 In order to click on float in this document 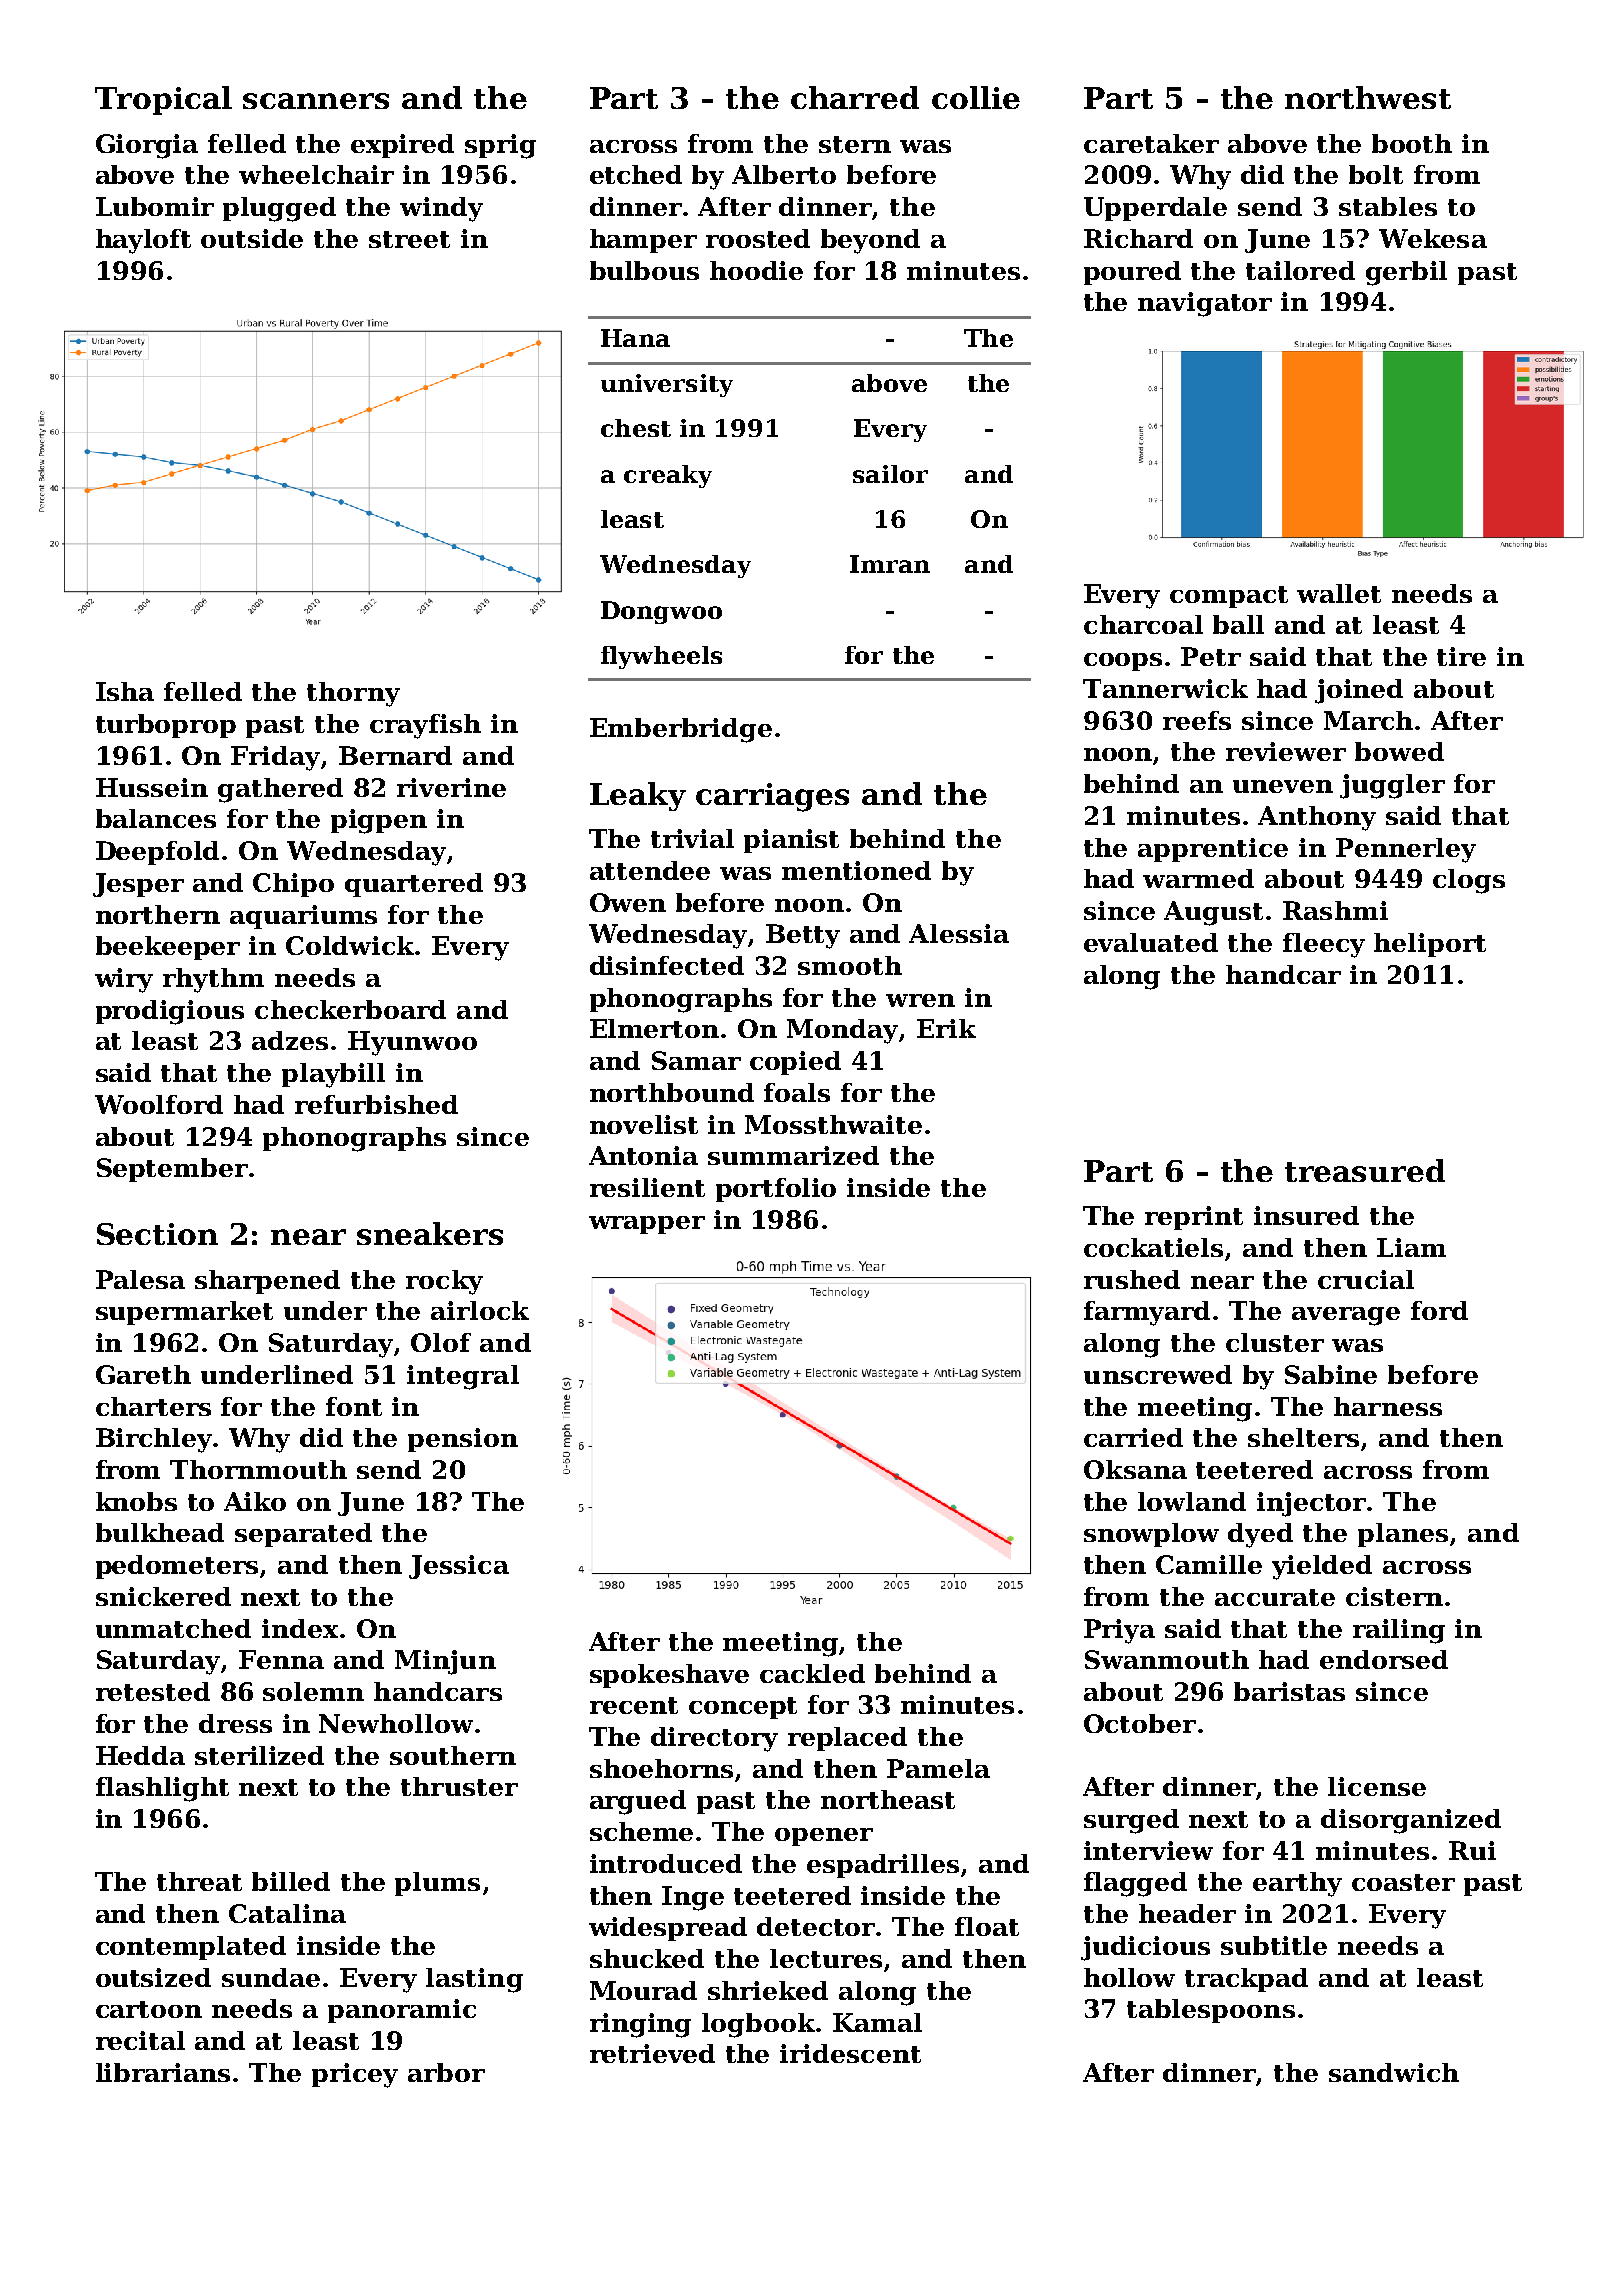, I will do `click(987, 1926)`.
